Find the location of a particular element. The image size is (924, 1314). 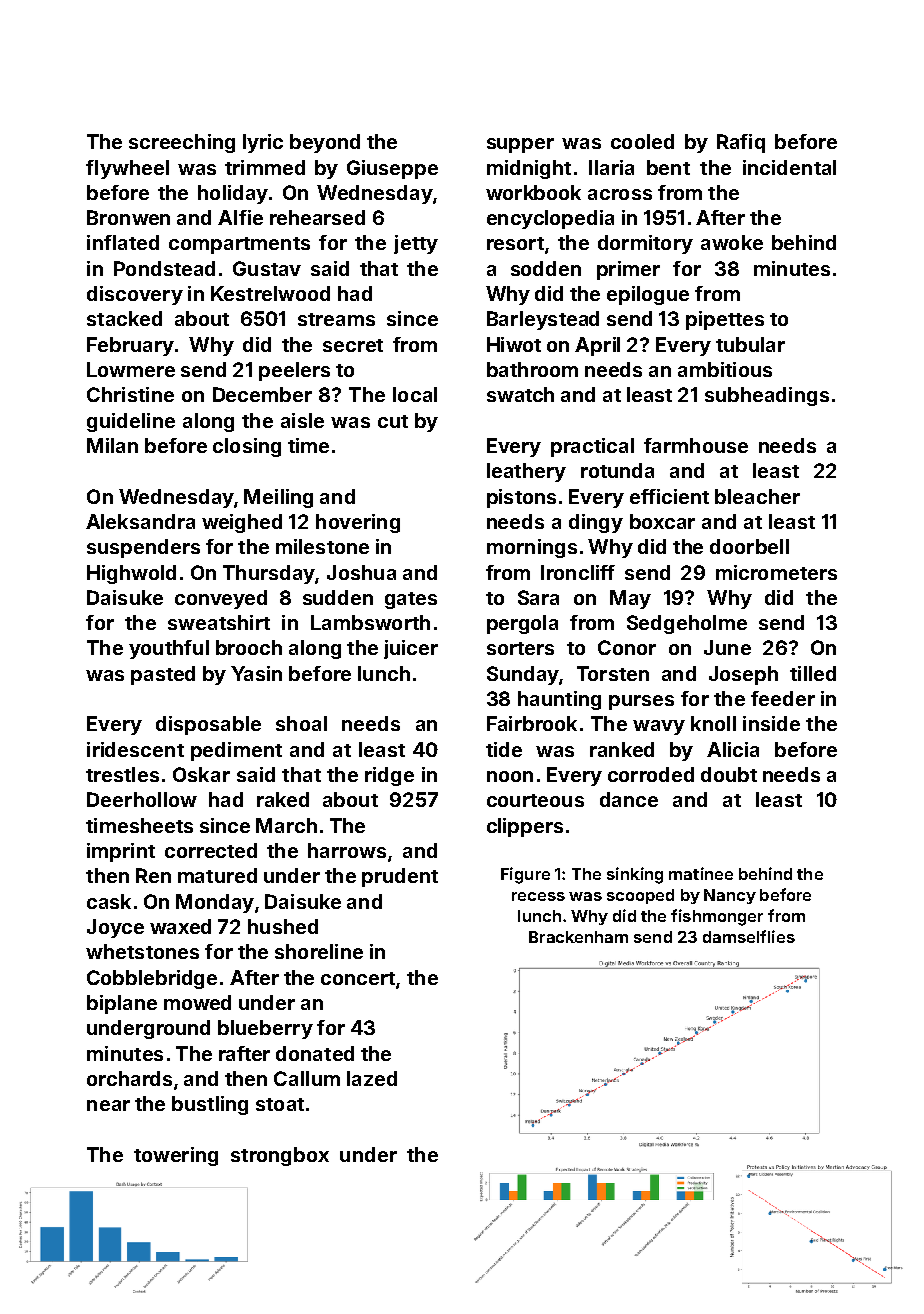

closing is located at coordinates (247, 447).
